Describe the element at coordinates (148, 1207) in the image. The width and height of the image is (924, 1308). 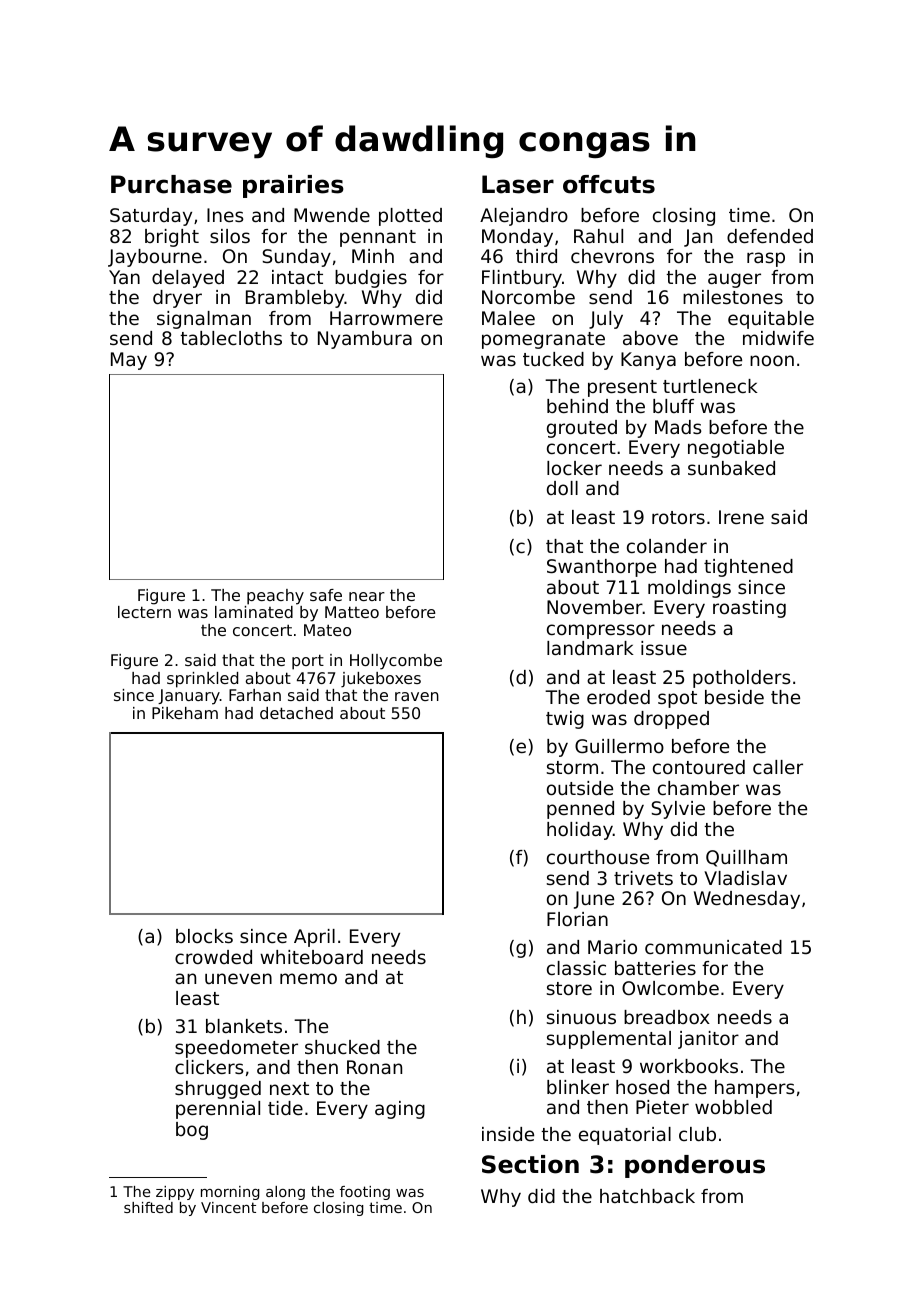
I see `shifted` at that location.
